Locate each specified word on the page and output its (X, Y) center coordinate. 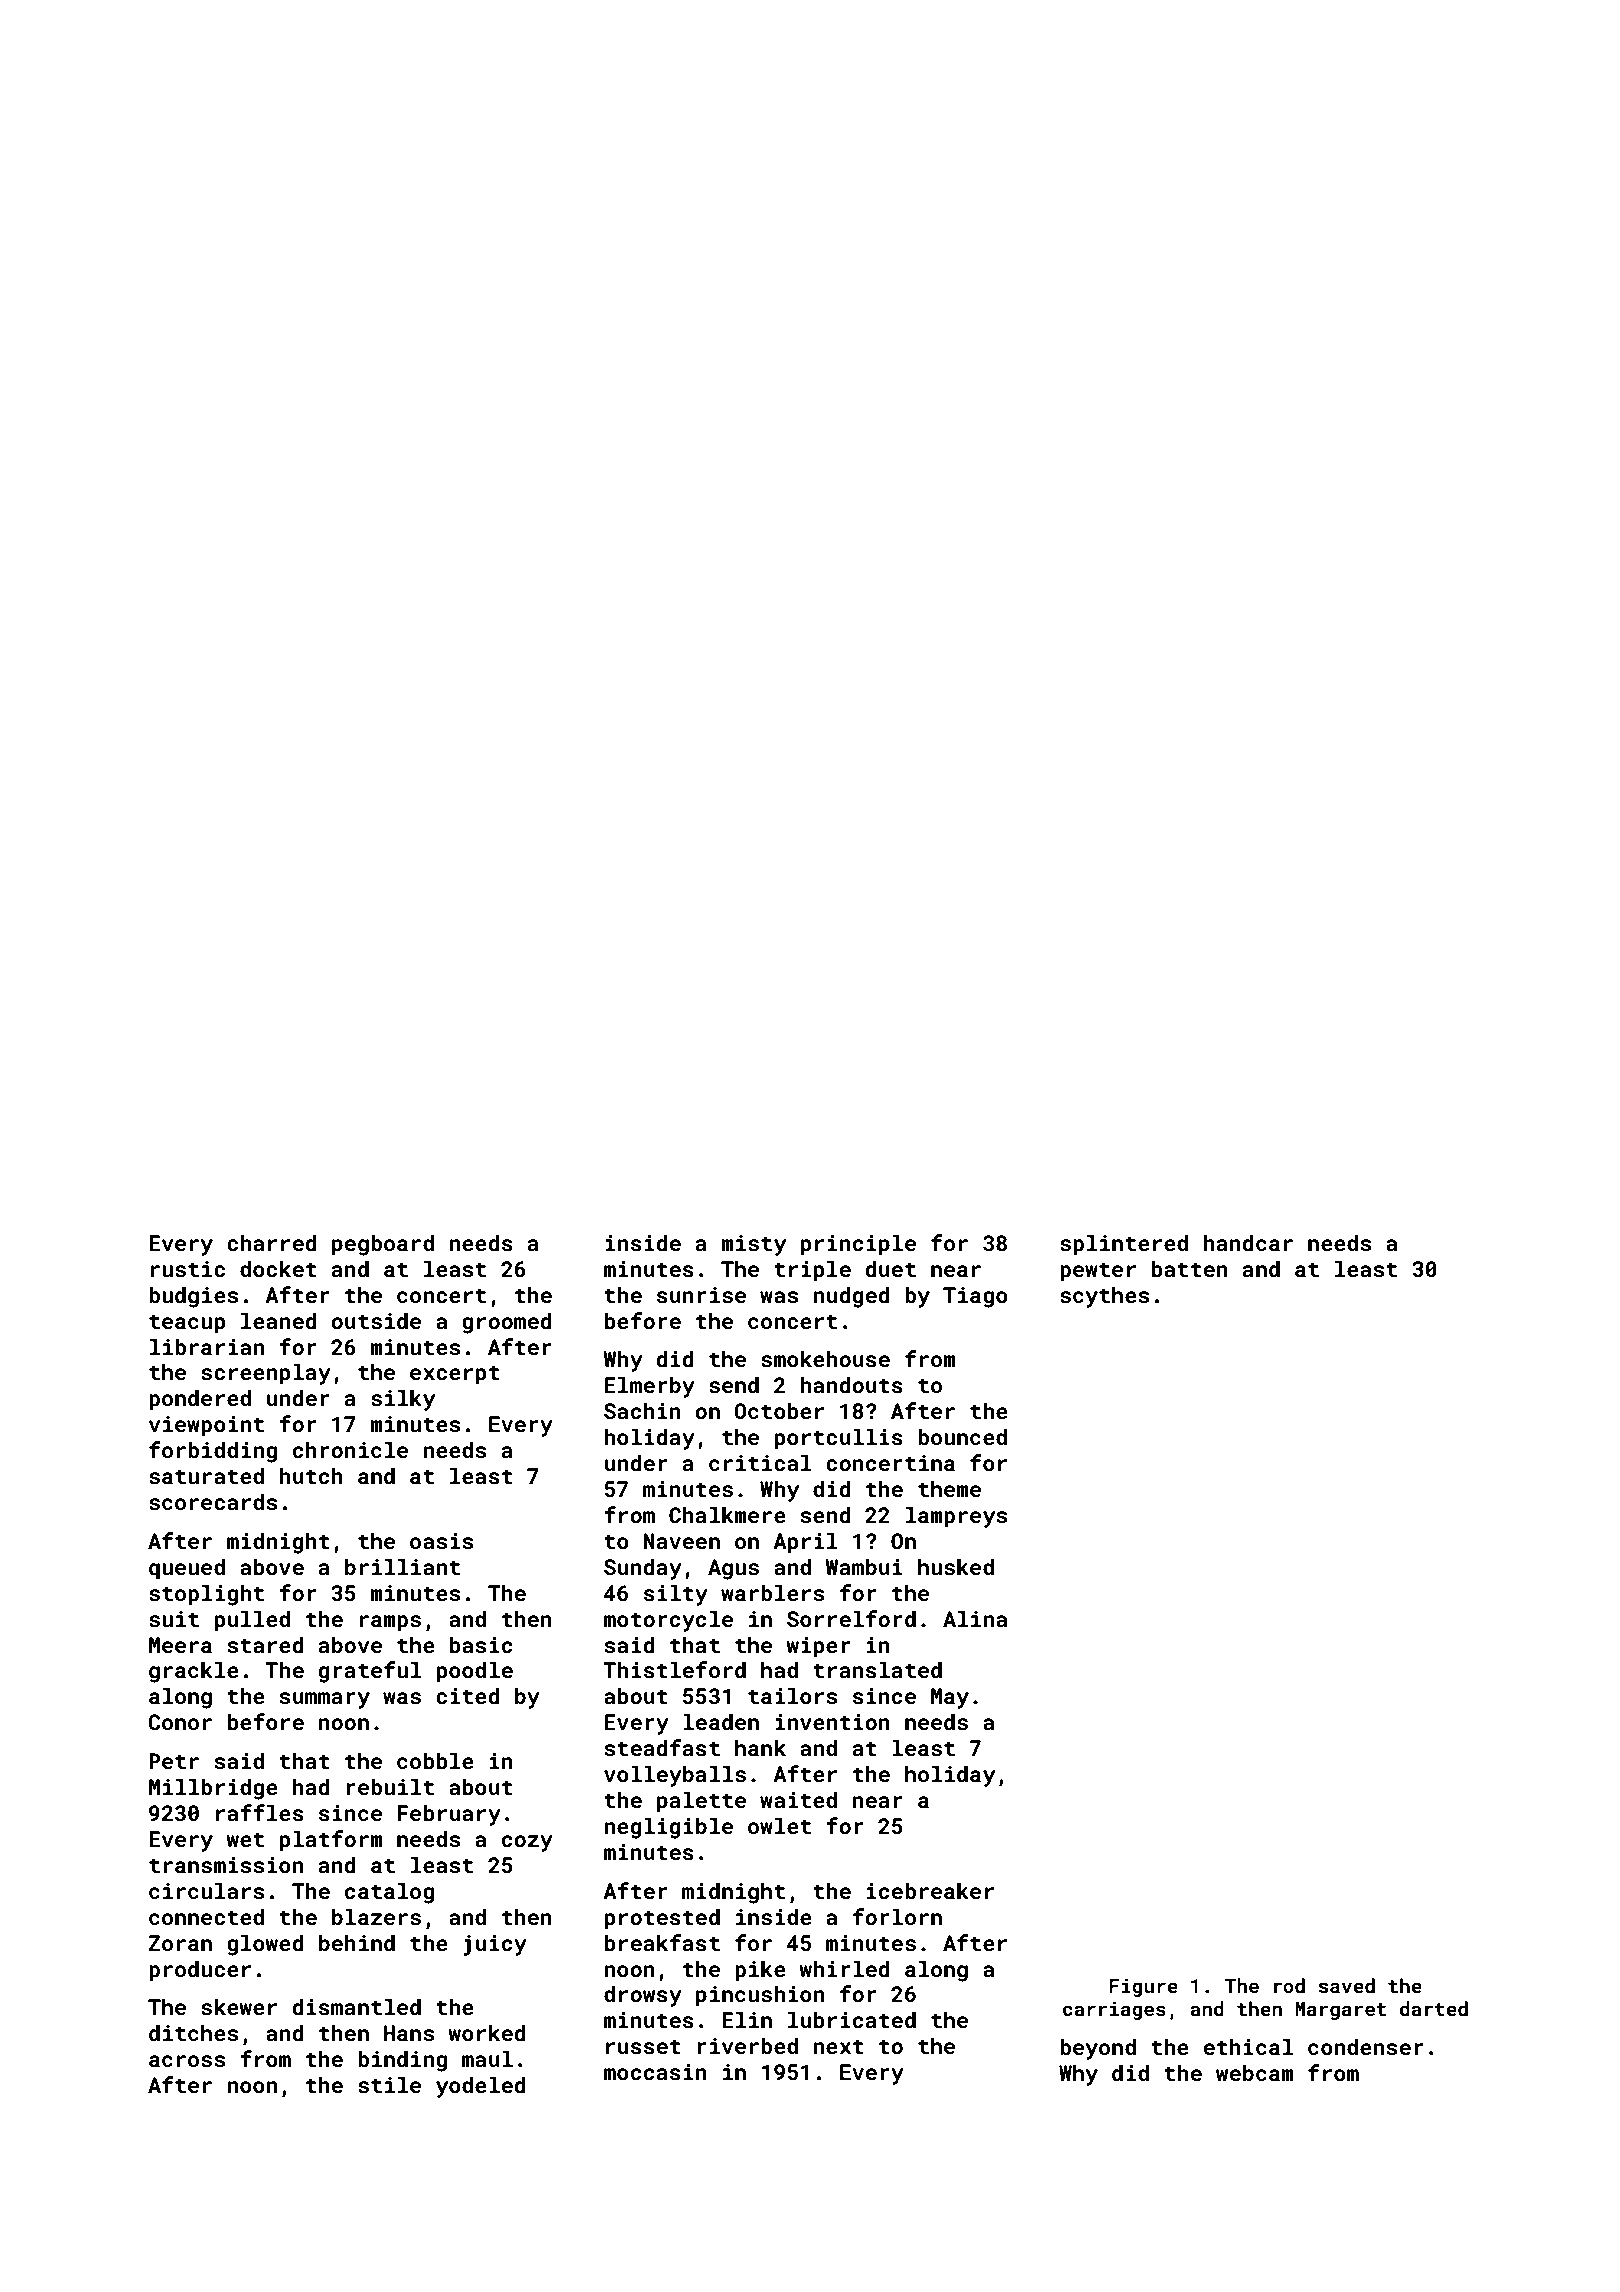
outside (376, 1320)
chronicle (350, 1449)
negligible (668, 1828)
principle (858, 1245)
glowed (265, 1945)
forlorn (897, 1916)
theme (949, 1488)
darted (1434, 2008)
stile (389, 2084)
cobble (435, 1760)
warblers (772, 1592)
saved (1347, 1985)
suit (174, 1619)
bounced (962, 1436)
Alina (975, 1618)
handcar (1248, 1242)
